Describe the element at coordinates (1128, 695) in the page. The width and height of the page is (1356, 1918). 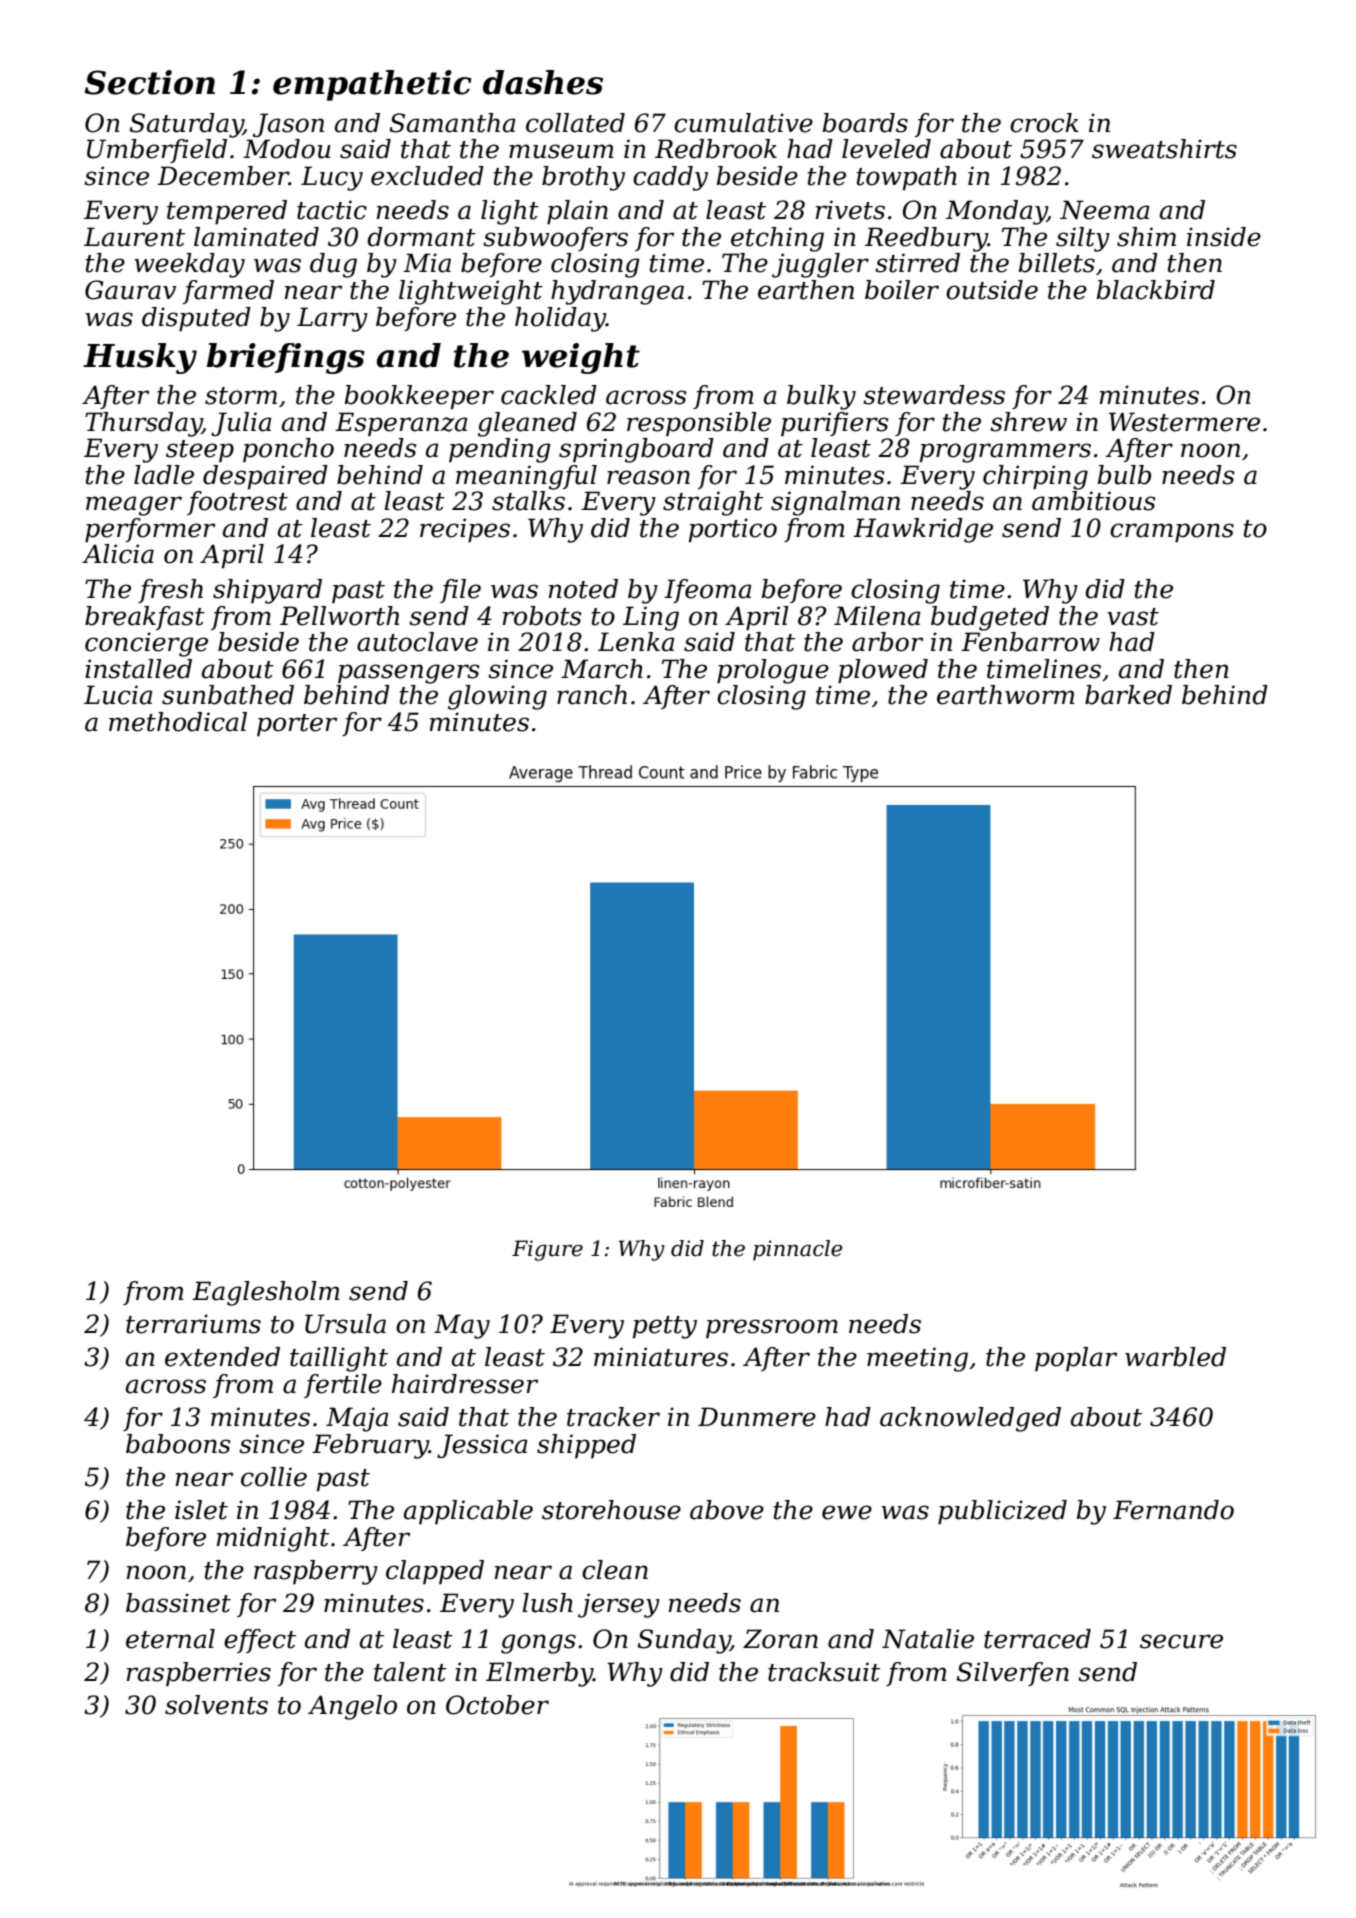
I see `barked` at that location.
